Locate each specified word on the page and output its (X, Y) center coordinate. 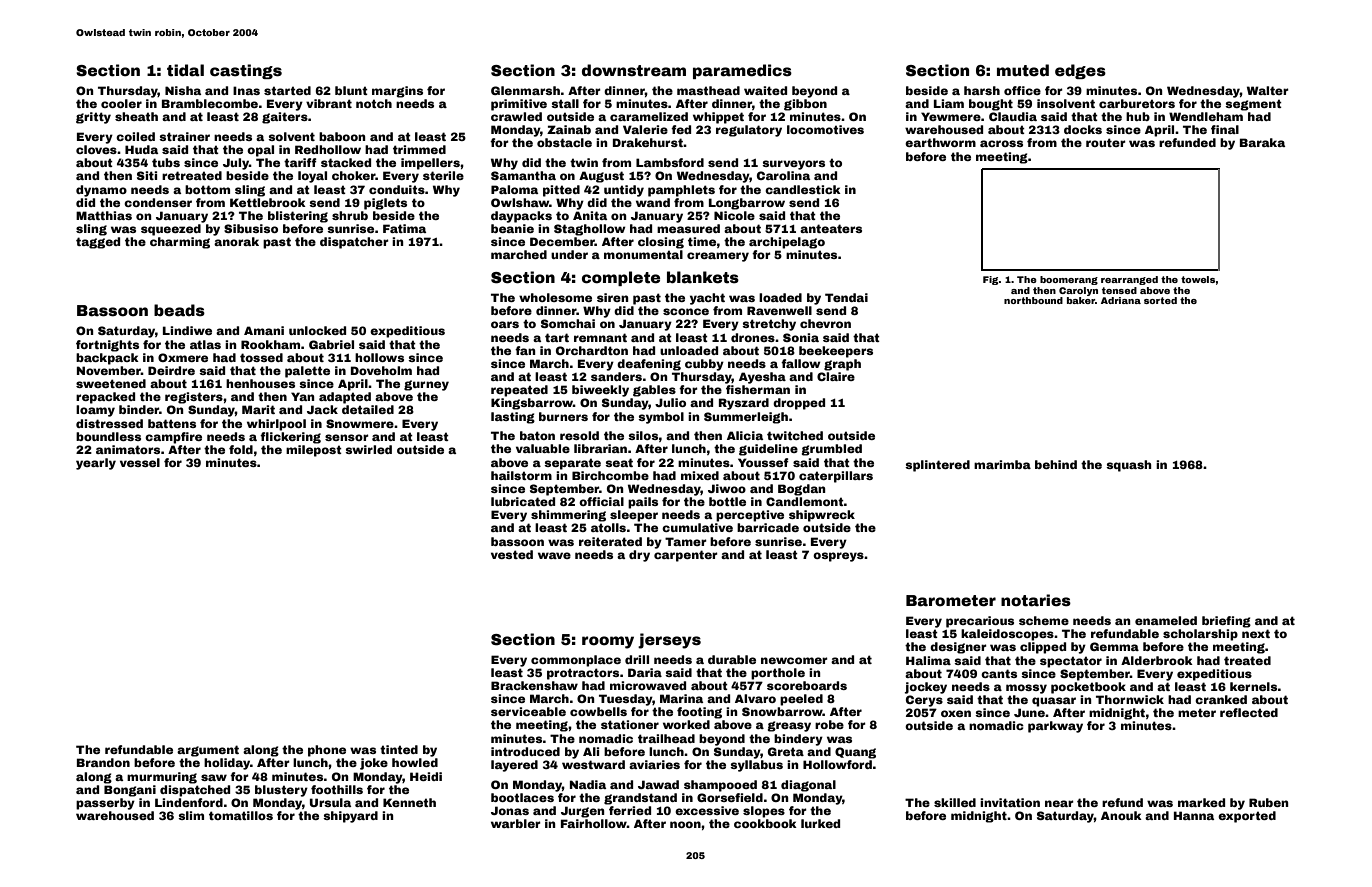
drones (753, 337)
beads (179, 310)
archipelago (787, 243)
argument (208, 751)
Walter (1268, 90)
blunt (351, 90)
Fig (991, 280)
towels (1198, 279)
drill (637, 659)
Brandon (103, 762)
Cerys (924, 701)
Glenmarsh (525, 90)
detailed (368, 409)
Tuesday (626, 700)
